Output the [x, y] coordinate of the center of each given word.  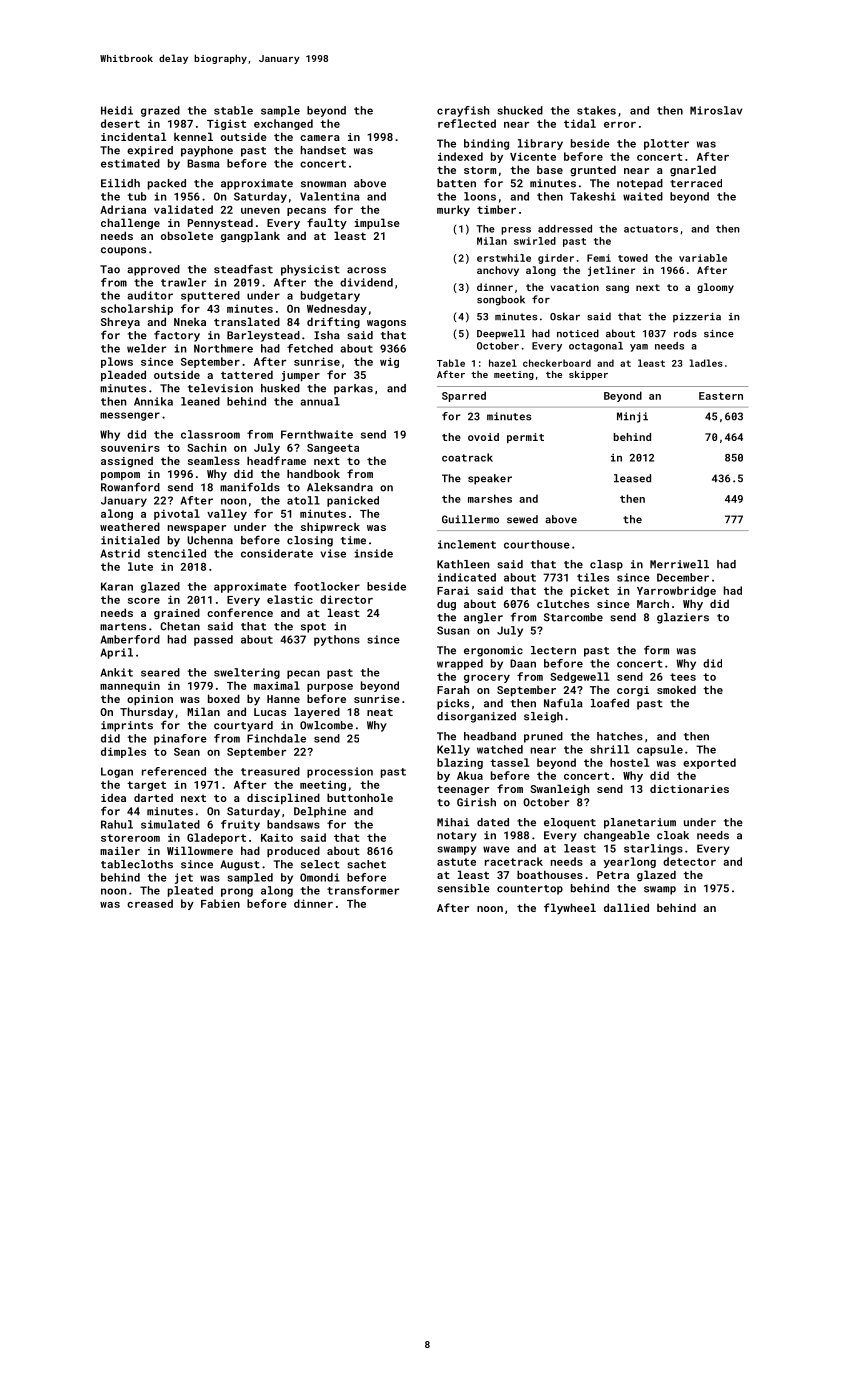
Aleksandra [340, 487]
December [683, 577]
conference [240, 612]
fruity [240, 825]
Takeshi [593, 196]
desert [120, 123]
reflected [467, 123]
